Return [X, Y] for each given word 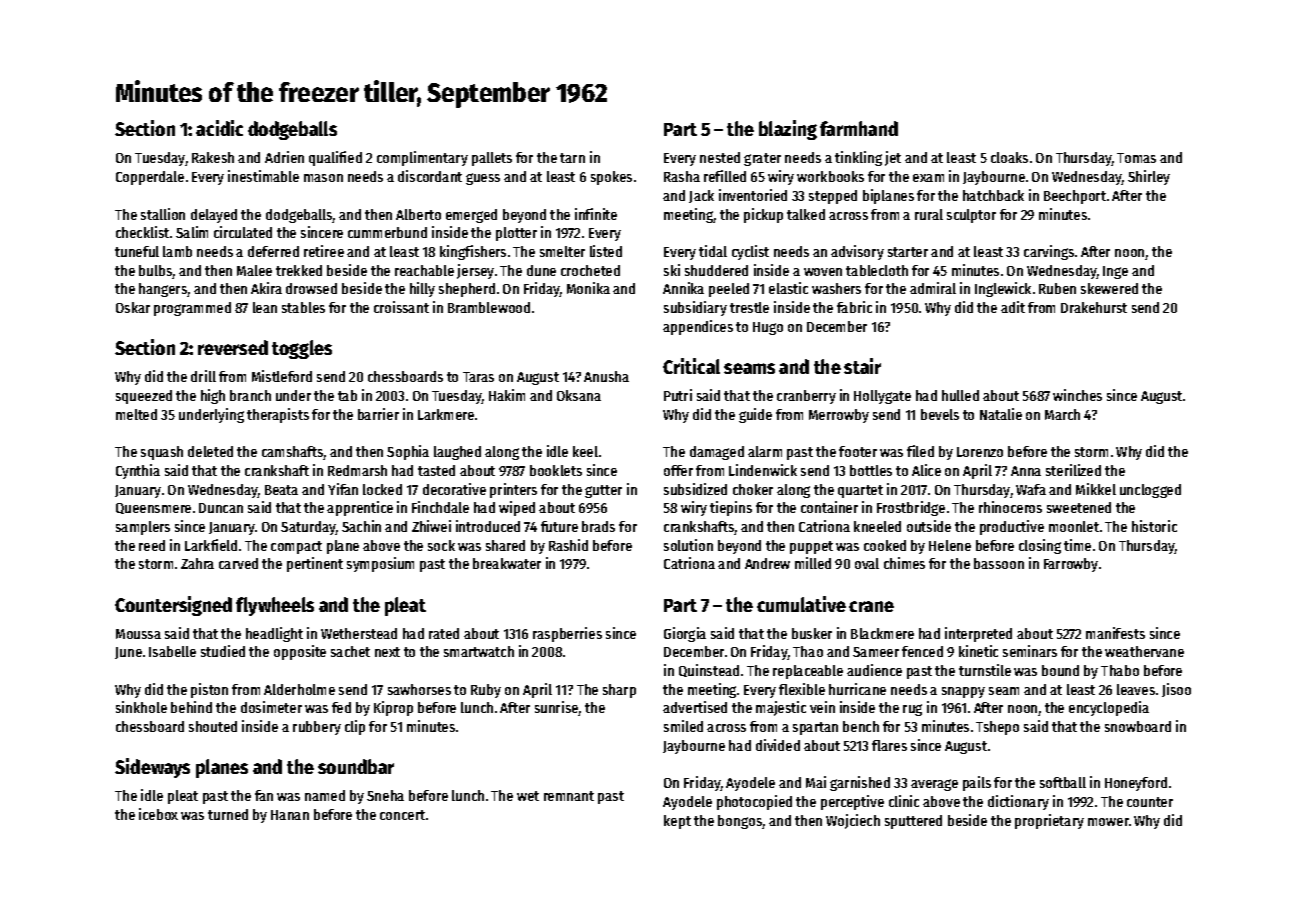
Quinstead [709, 670]
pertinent [315, 564]
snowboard [1138, 726]
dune [541, 270]
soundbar [356, 766]
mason [323, 178]
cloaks [1009, 157]
